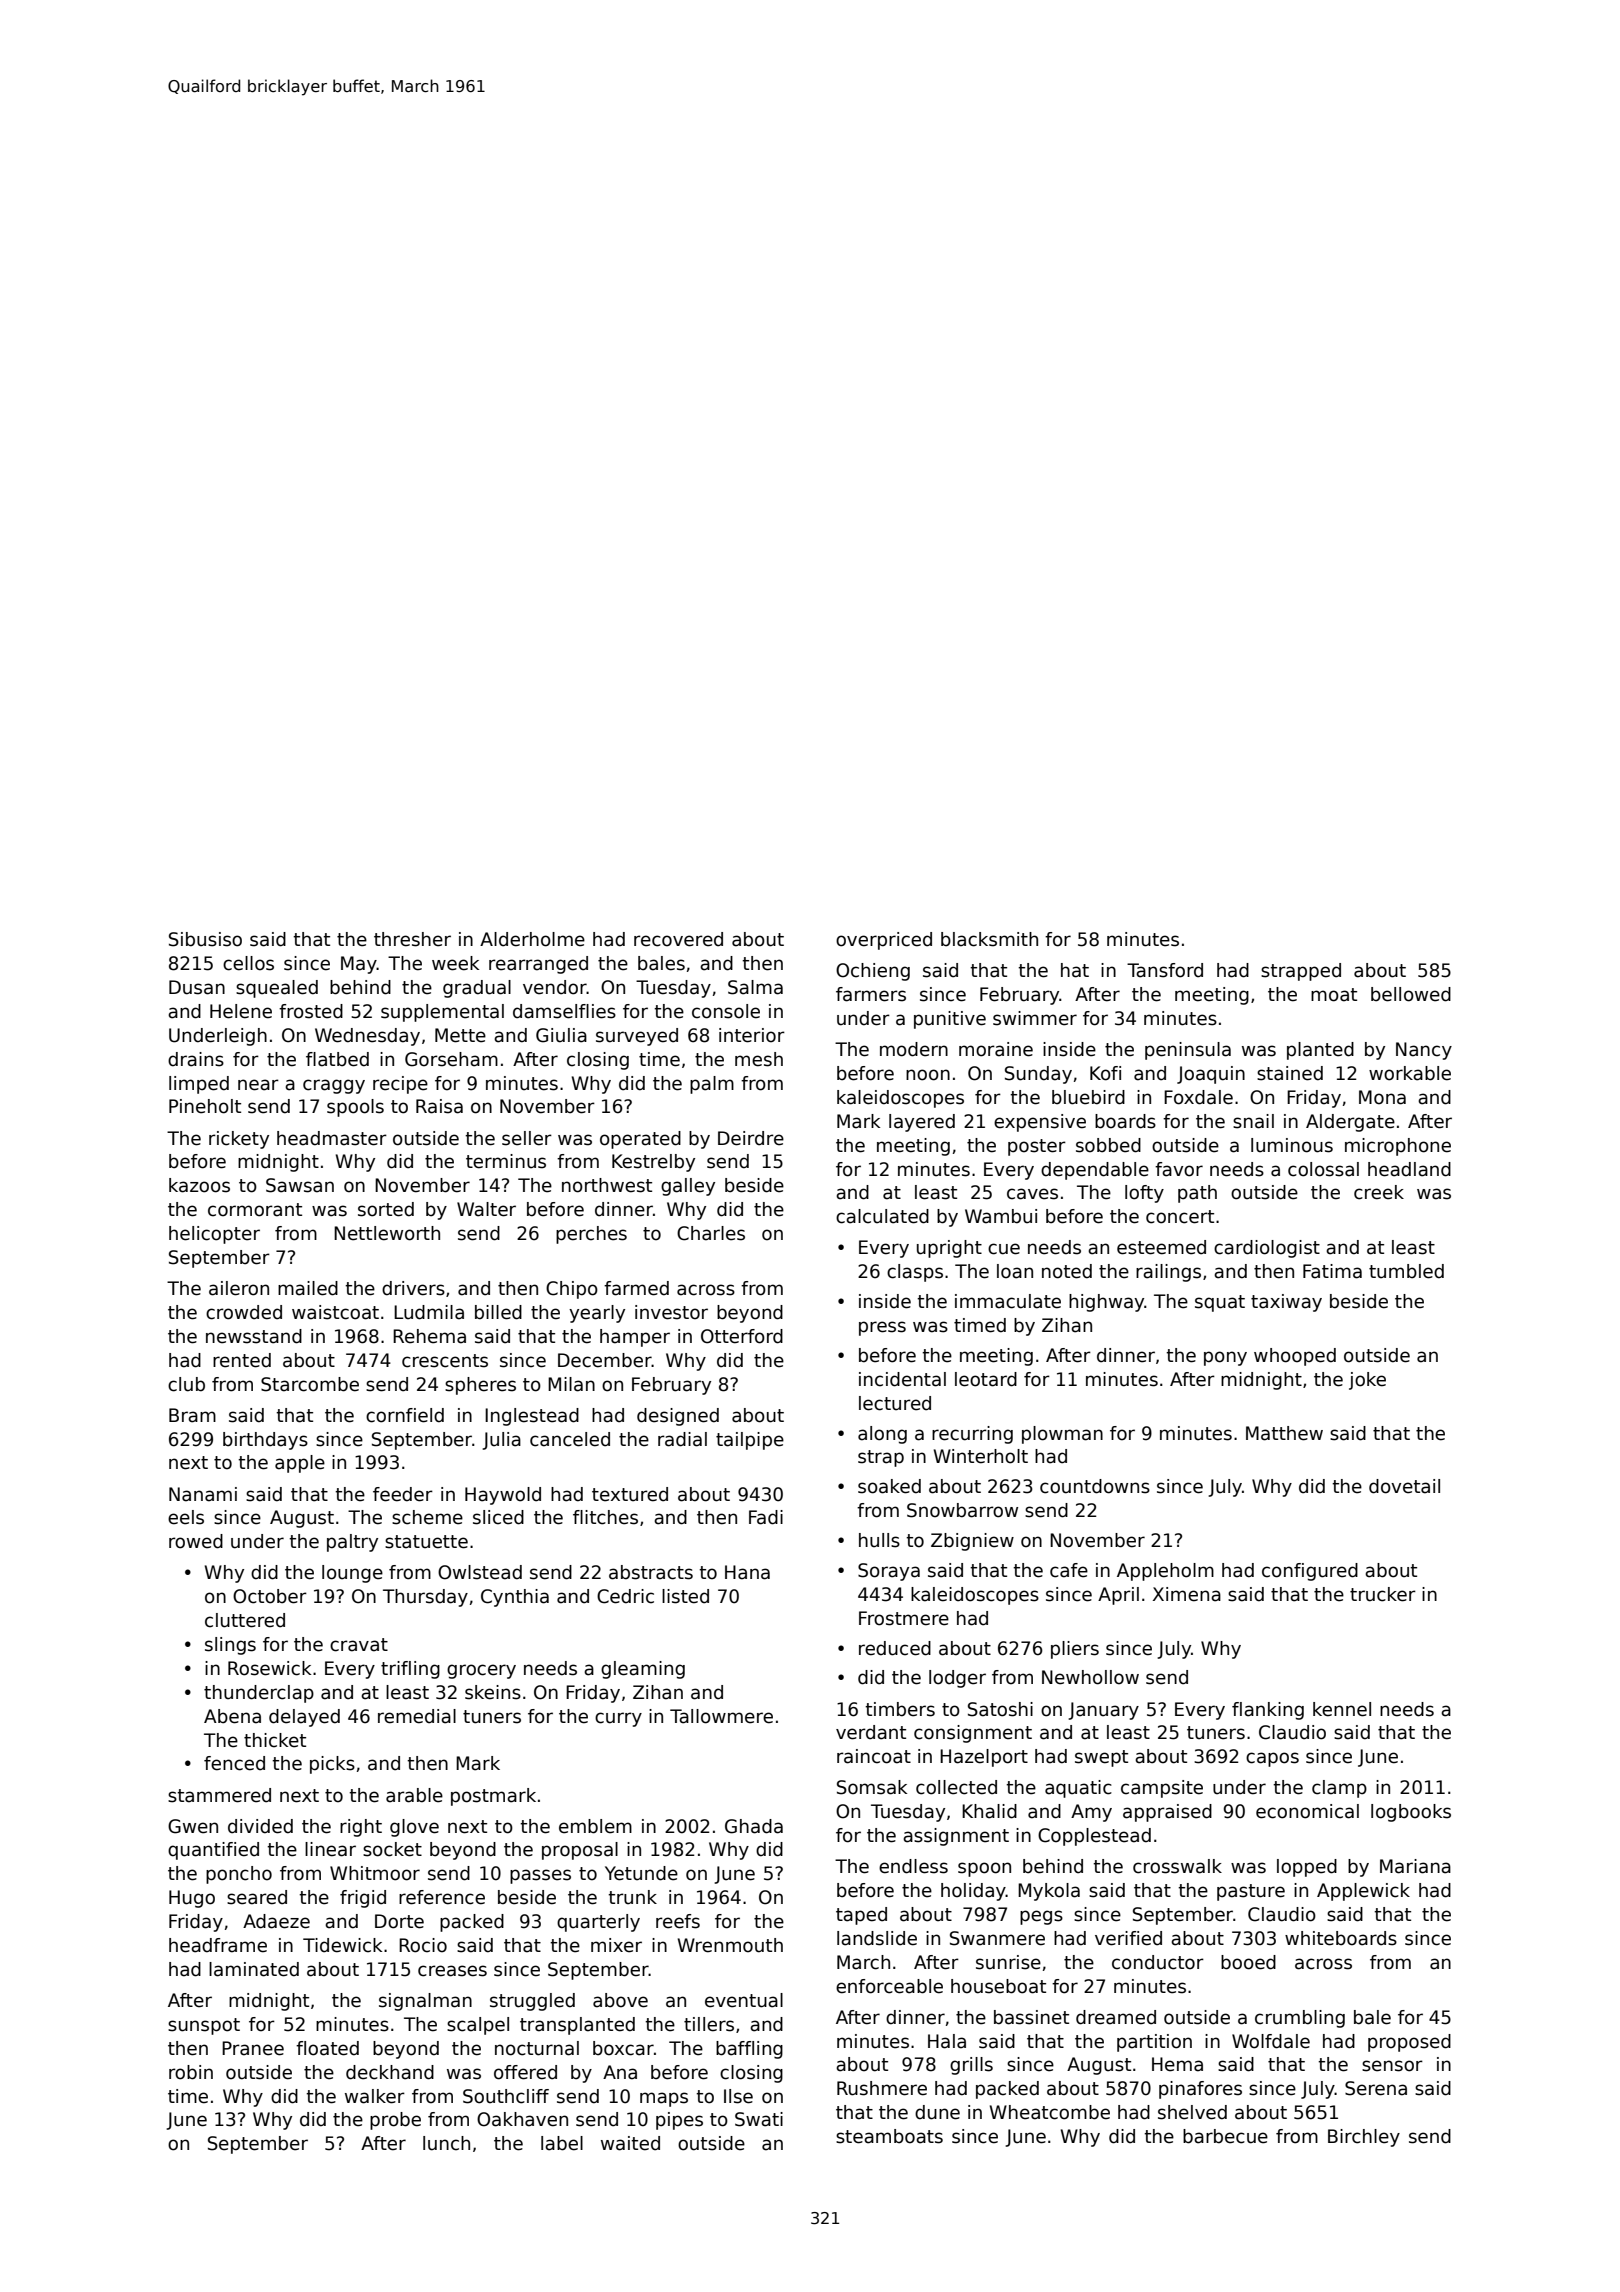  What do you see at coordinates (425, 1598) in the screenshot?
I see `Thursday` at bounding box center [425, 1598].
